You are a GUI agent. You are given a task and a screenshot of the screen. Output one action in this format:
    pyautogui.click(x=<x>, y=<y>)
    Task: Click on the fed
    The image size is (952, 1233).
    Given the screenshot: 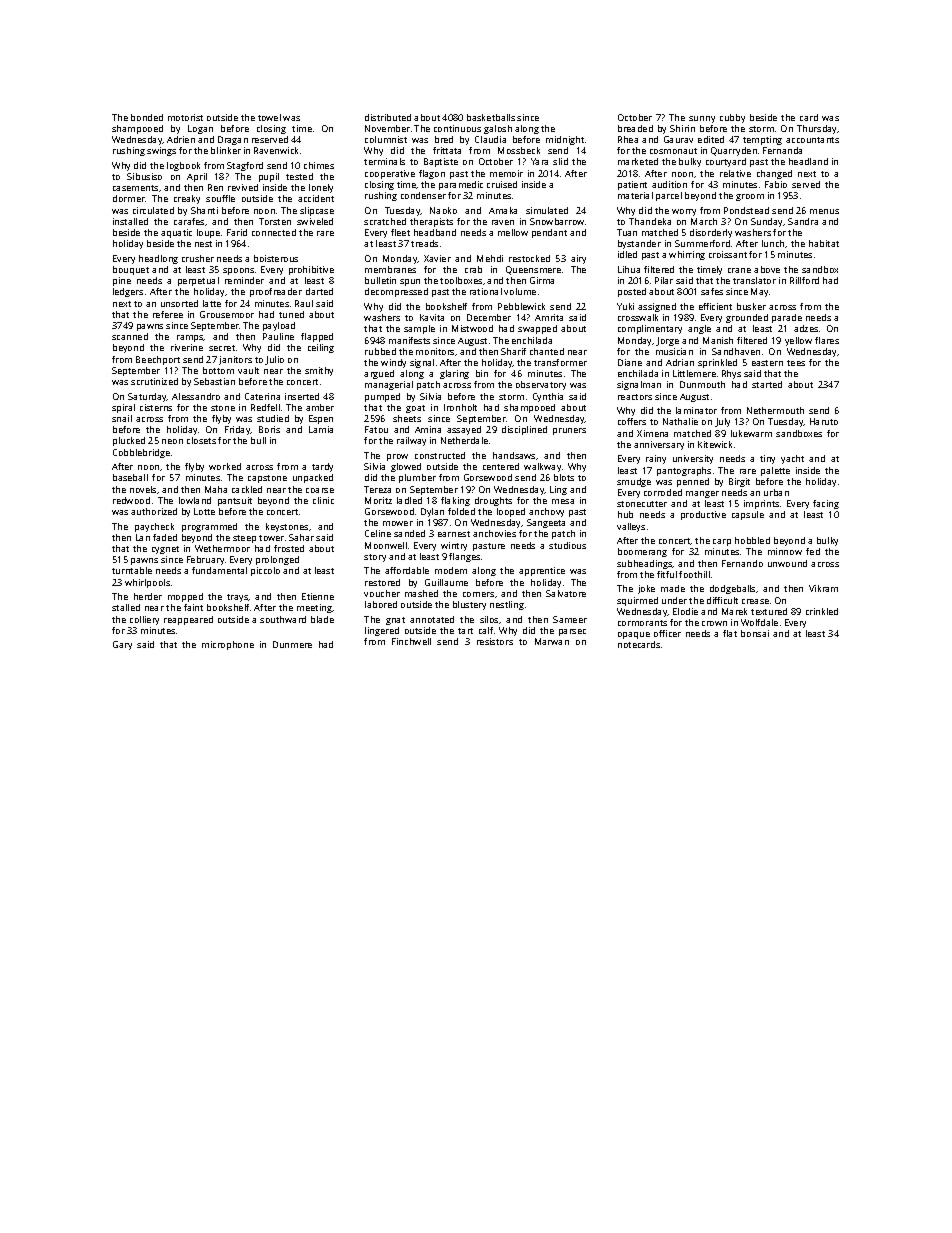 What is the action you would take?
    pyautogui.click(x=813, y=551)
